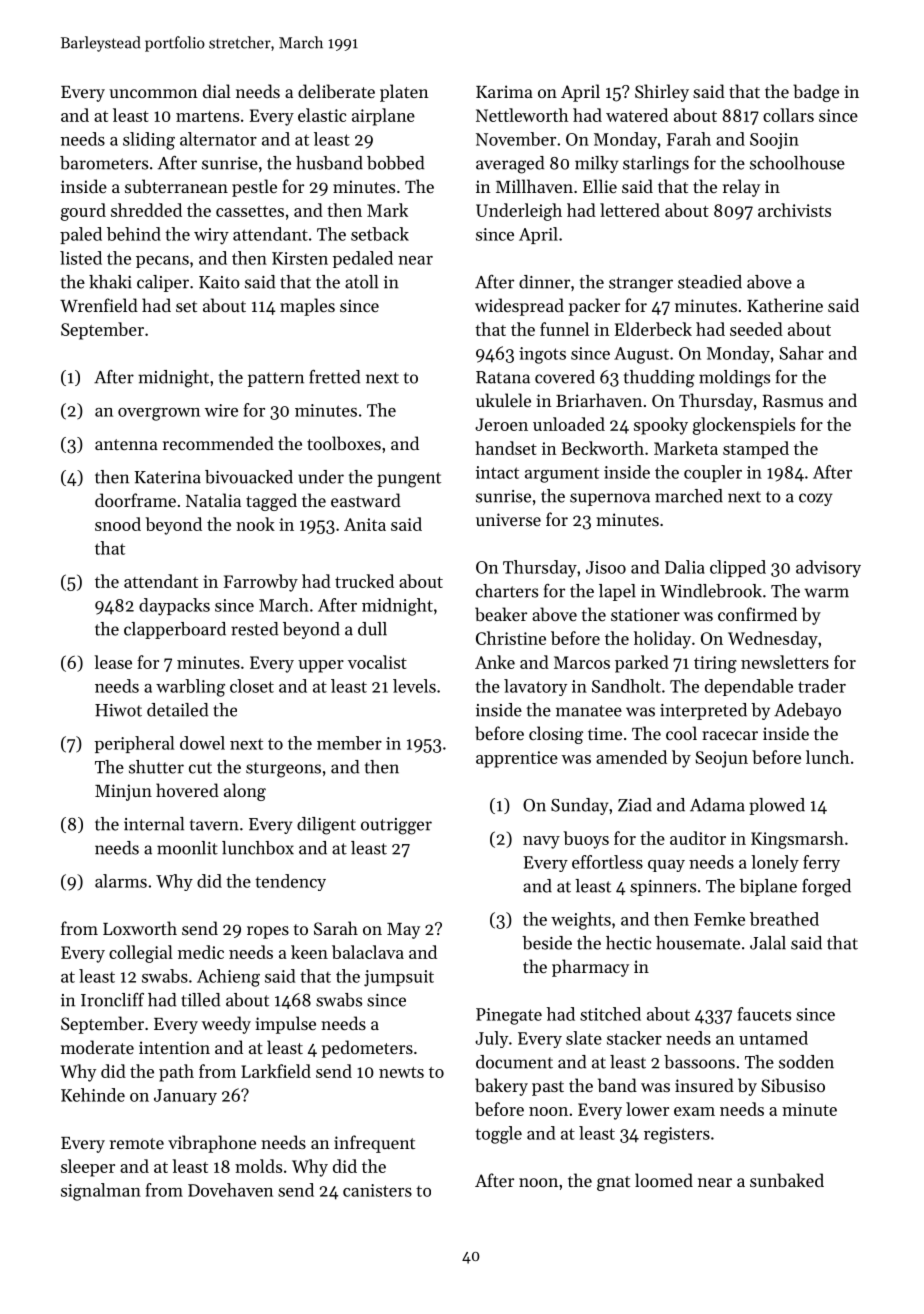  I want to click on Rasmus, so click(792, 400).
